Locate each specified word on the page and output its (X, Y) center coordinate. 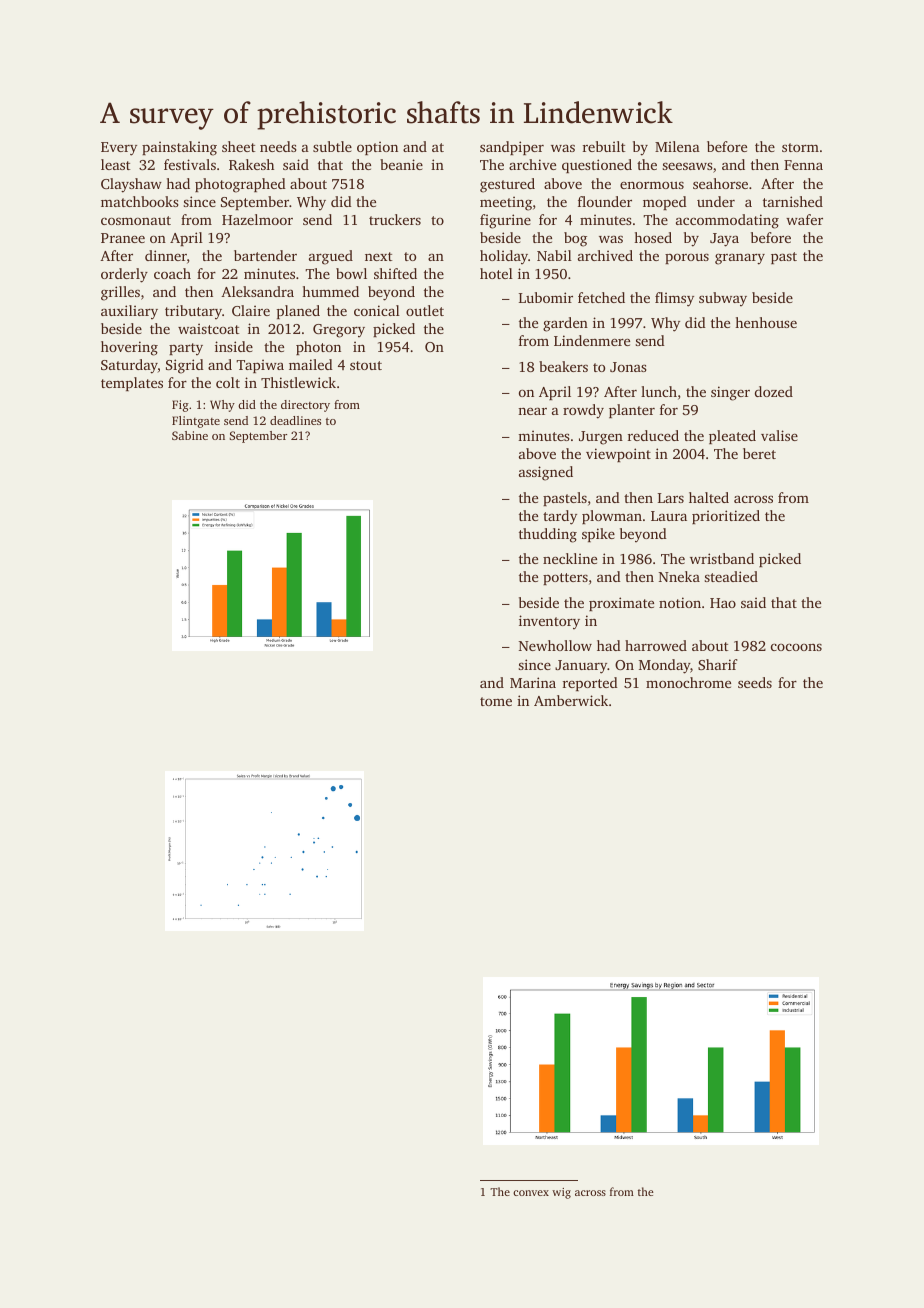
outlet (425, 310)
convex (531, 1193)
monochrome (688, 682)
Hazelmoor (257, 219)
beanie (401, 164)
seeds (755, 682)
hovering (129, 348)
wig (561, 1193)
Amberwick (571, 700)
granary (740, 259)
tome (496, 701)
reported (590, 684)
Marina (533, 682)
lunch (659, 391)
